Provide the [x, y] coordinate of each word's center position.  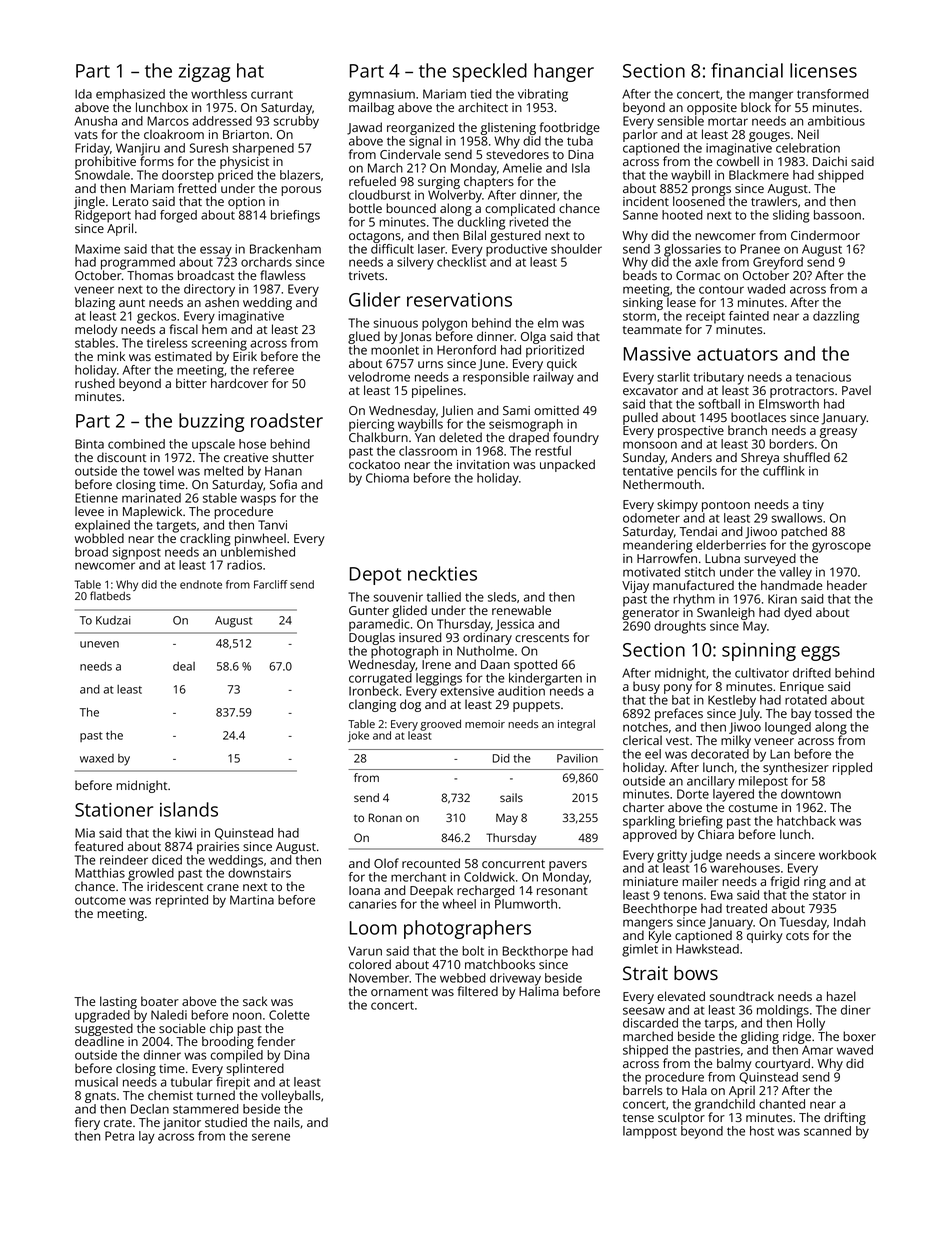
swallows [796, 518]
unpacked [567, 465]
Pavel [856, 390]
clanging [372, 705]
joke [358, 736]
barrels [643, 1090]
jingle [89, 202]
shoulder [576, 249]
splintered [255, 1069]
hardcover [239, 383]
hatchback [806, 821]
